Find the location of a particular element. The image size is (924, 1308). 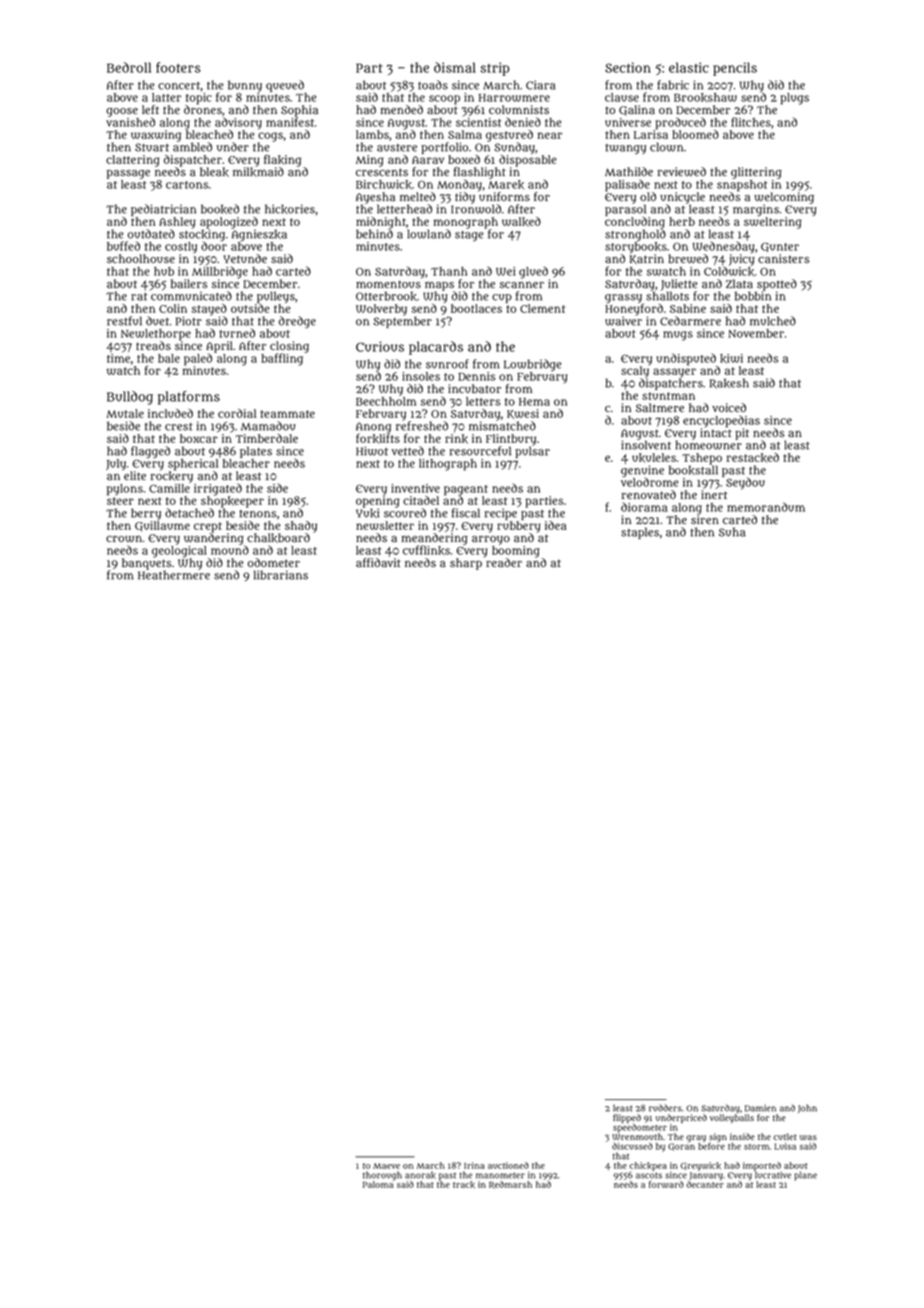

bale is located at coordinates (169, 358).
